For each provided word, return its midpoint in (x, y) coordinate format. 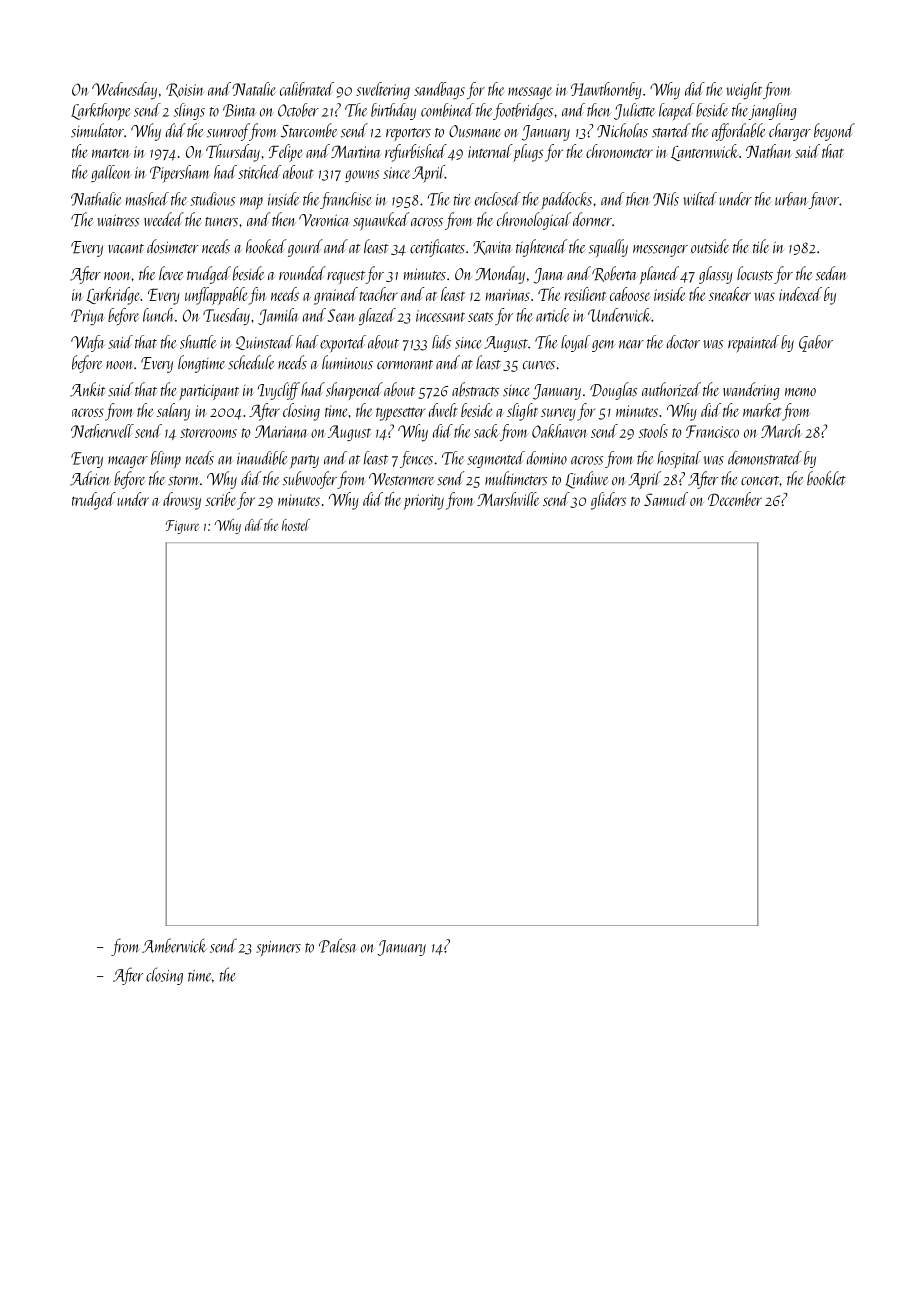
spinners (278, 949)
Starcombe (309, 130)
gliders (608, 501)
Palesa (338, 945)
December (735, 499)
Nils (666, 199)
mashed (147, 199)
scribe (221, 499)
